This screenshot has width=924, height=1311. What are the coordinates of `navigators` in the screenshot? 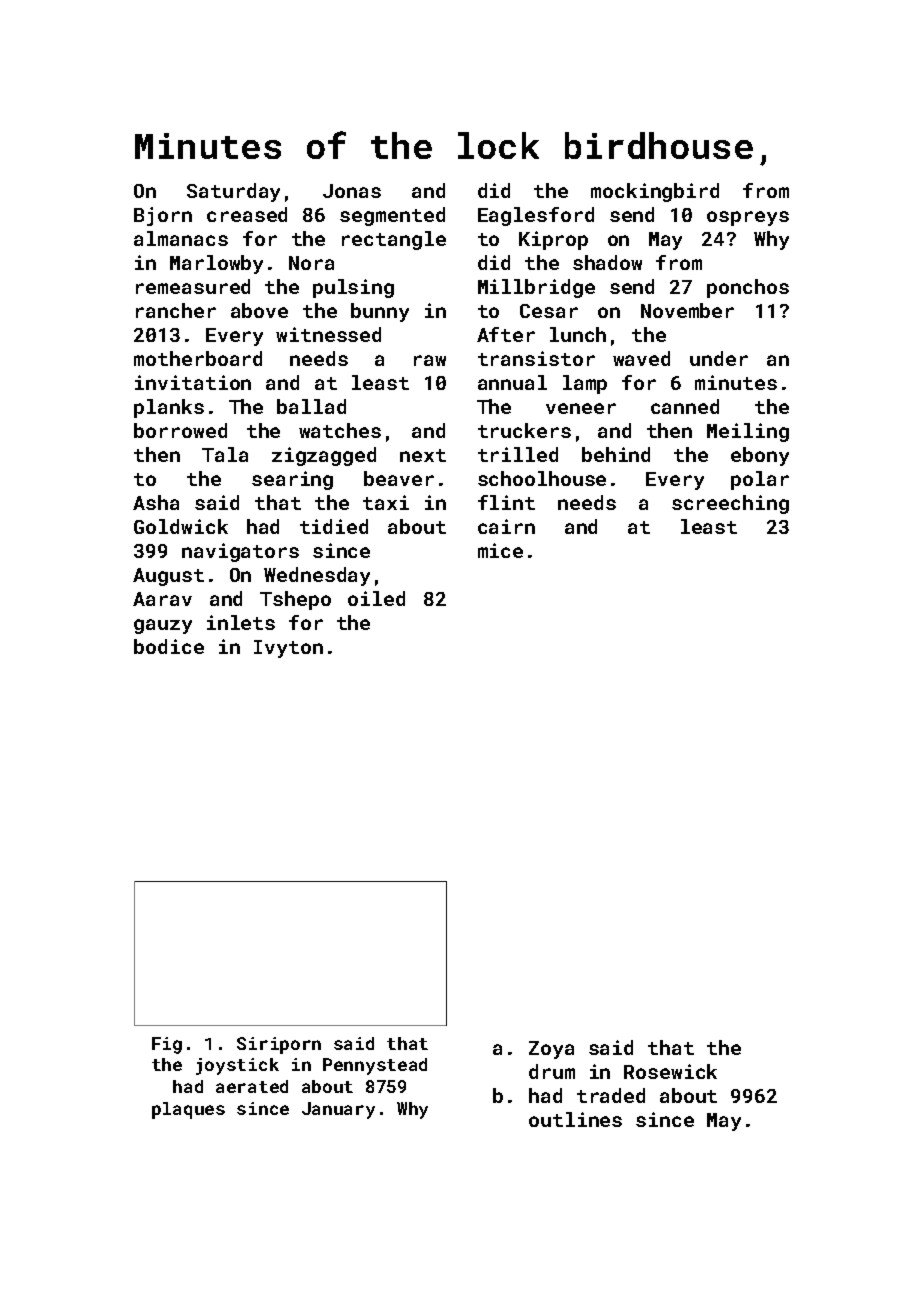 It's located at (240, 552).
